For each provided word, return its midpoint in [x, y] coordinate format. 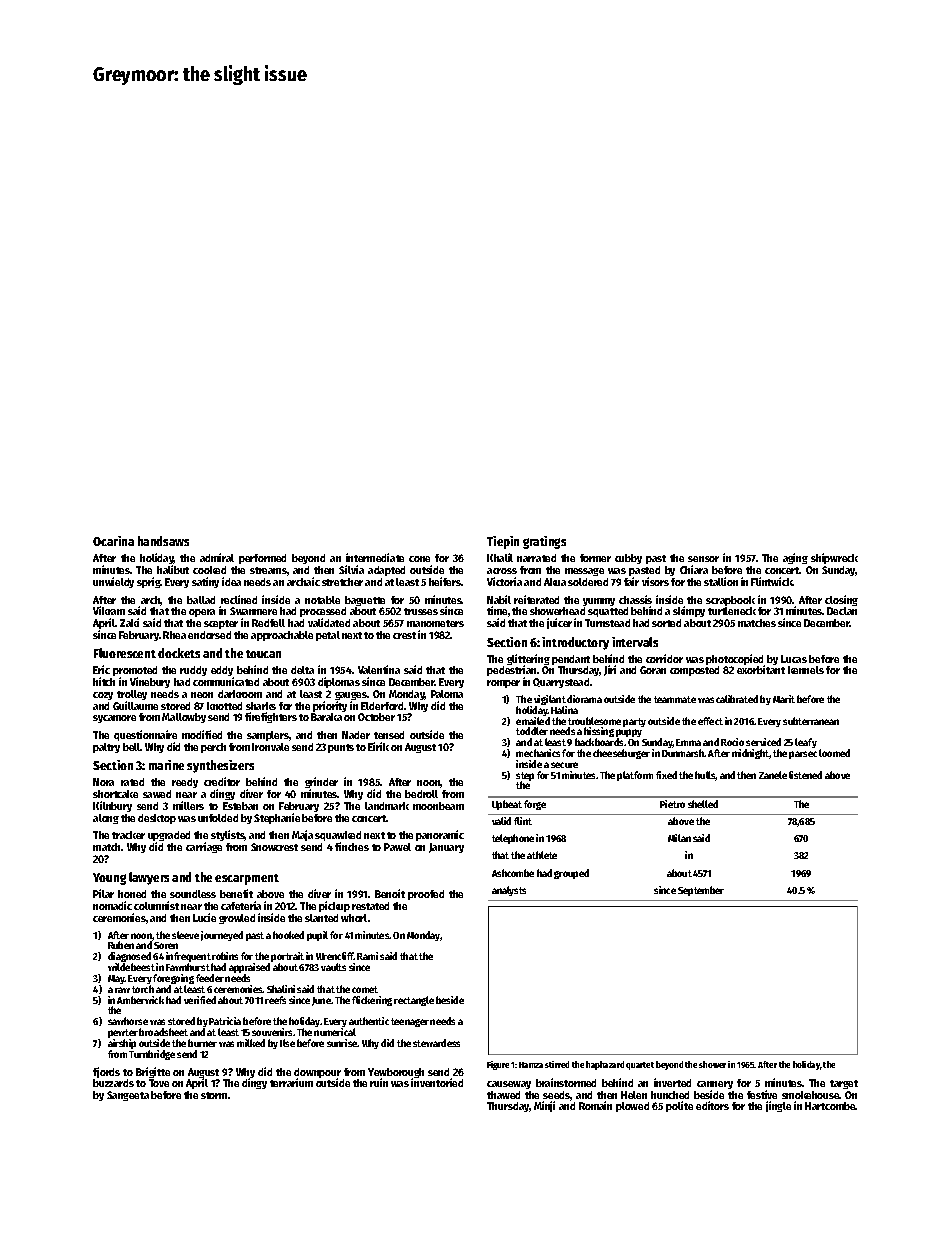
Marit [784, 699]
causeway [509, 1085]
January [446, 848]
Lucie [204, 917]
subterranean [811, 721]
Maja [302, 835]
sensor [703, 559]
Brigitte [153, 1072]
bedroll [421, 794]
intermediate [375, 557]
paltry [106, 748]
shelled [703, 804]
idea [231, 581]
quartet [640, 1066]
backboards [599, 742]
